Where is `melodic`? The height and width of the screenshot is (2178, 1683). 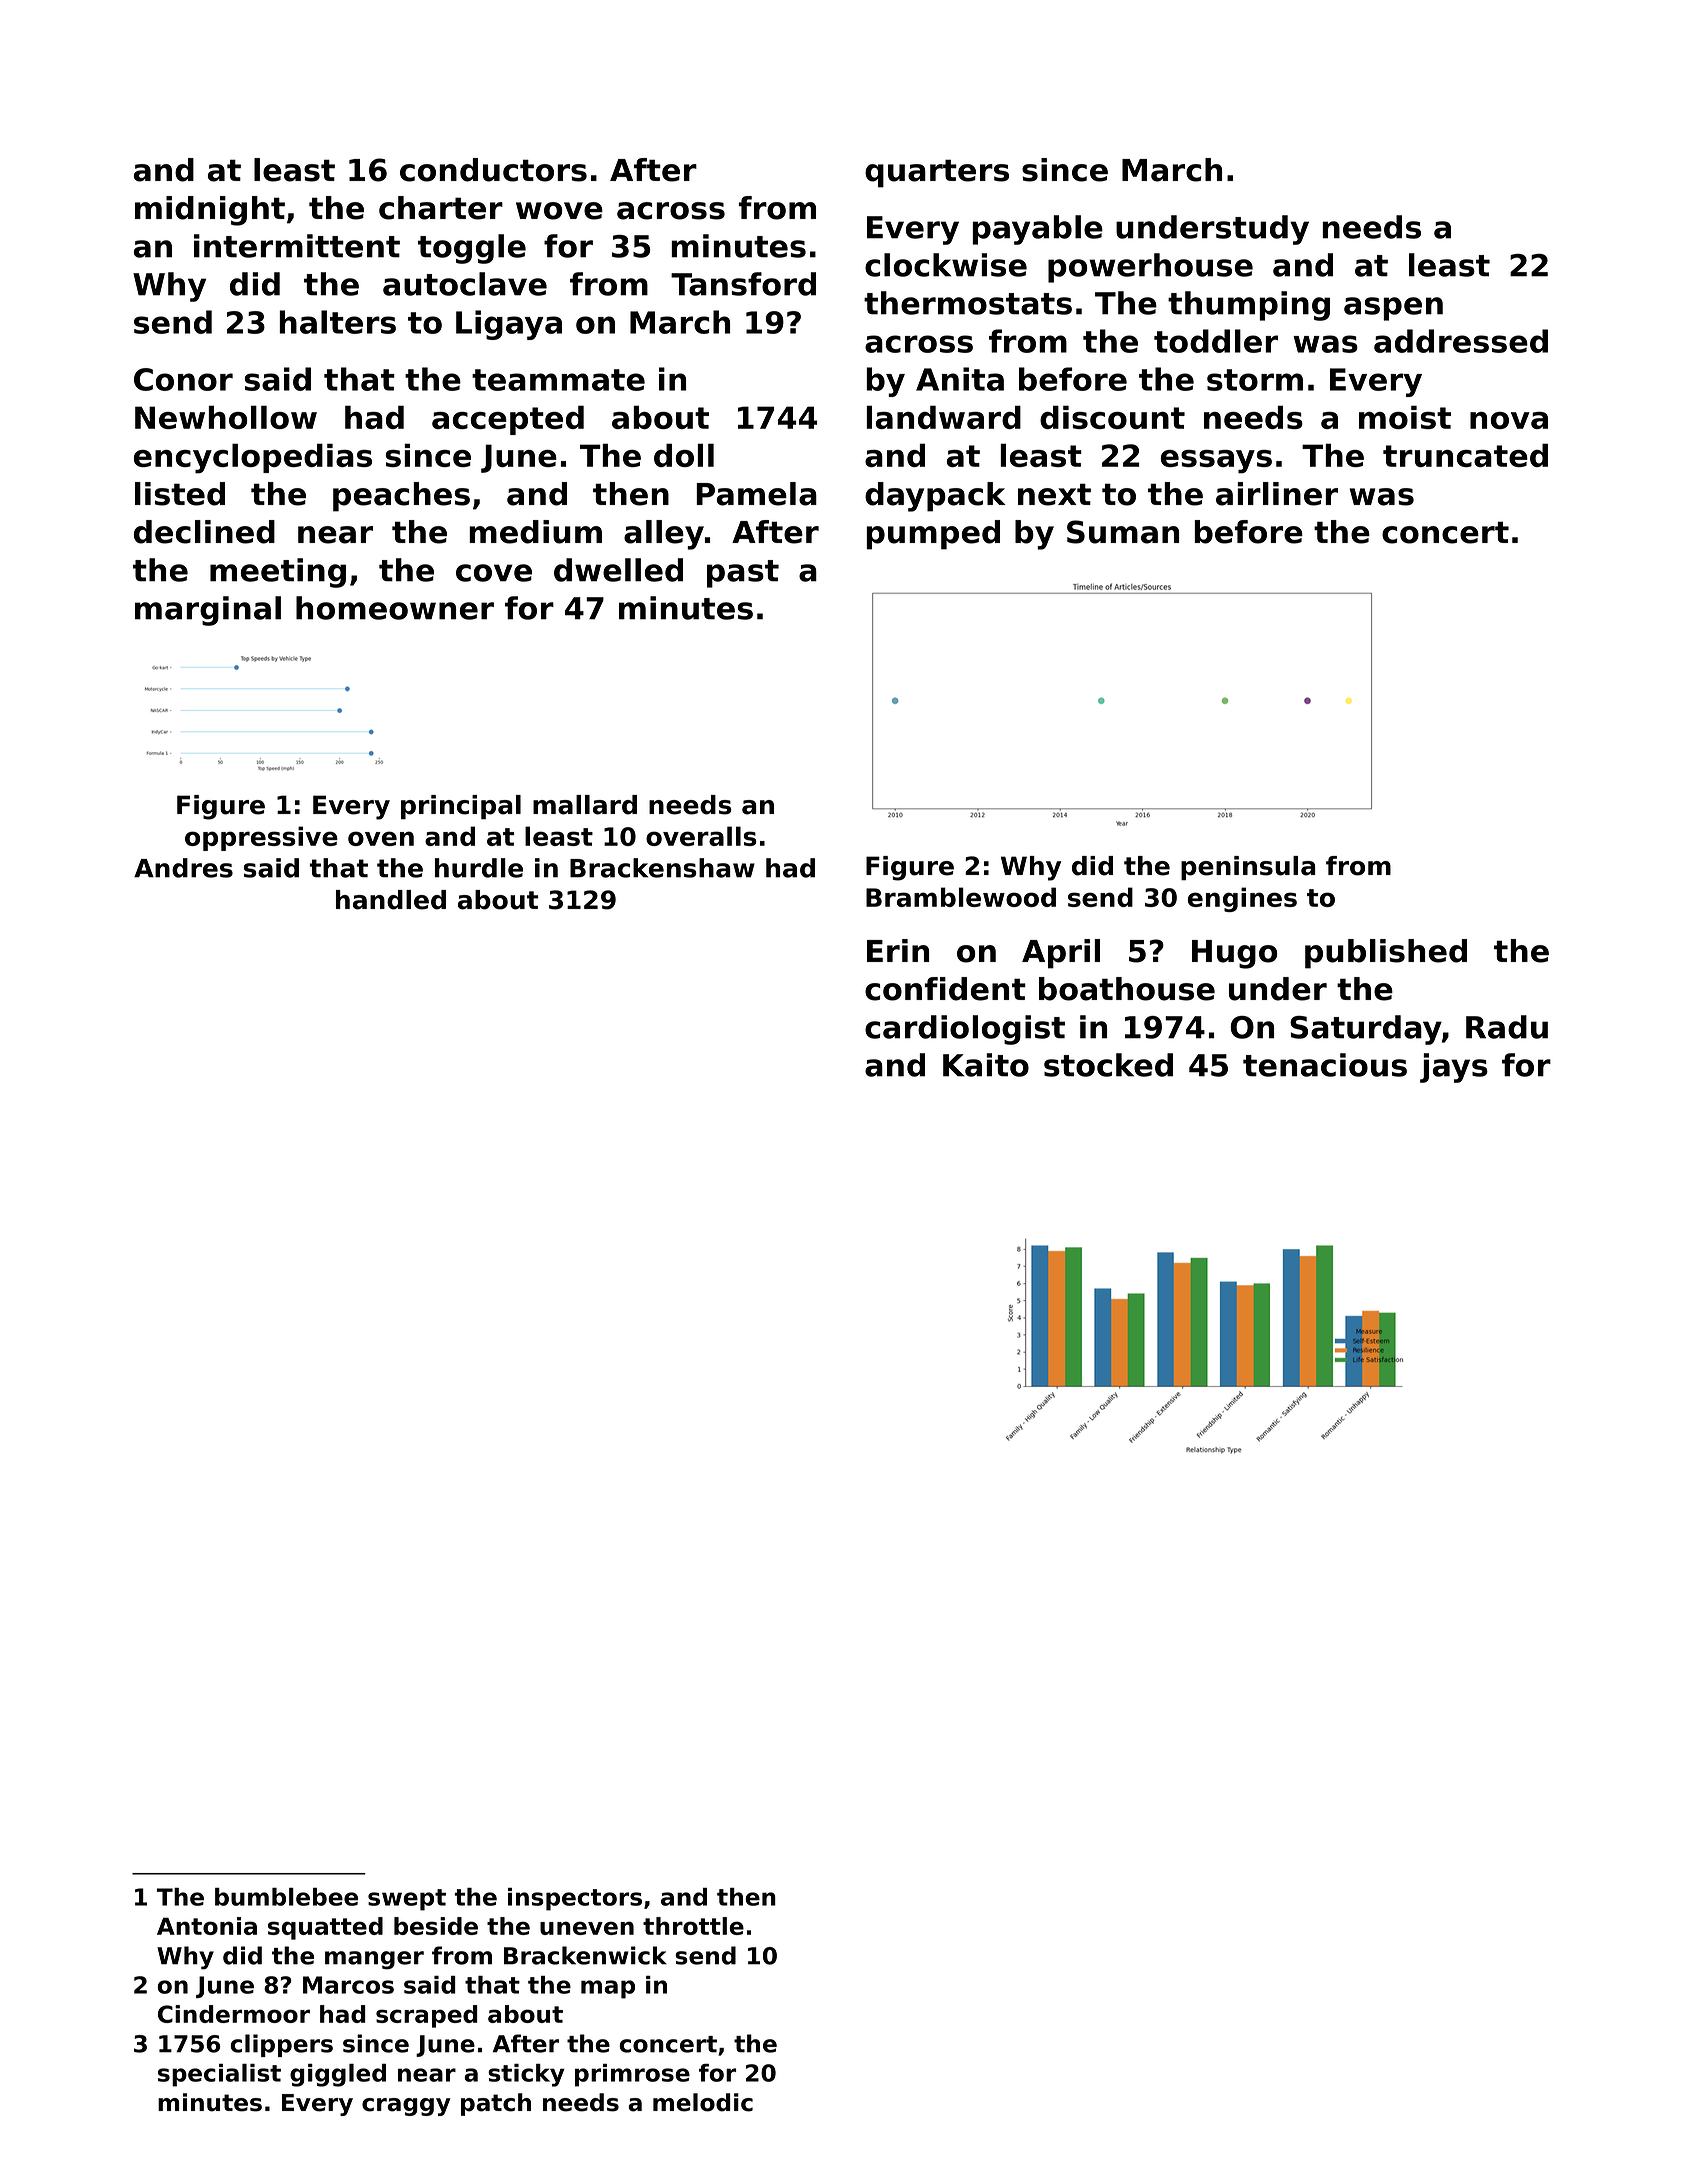
melodic is located at coordinates (703, 2102).
